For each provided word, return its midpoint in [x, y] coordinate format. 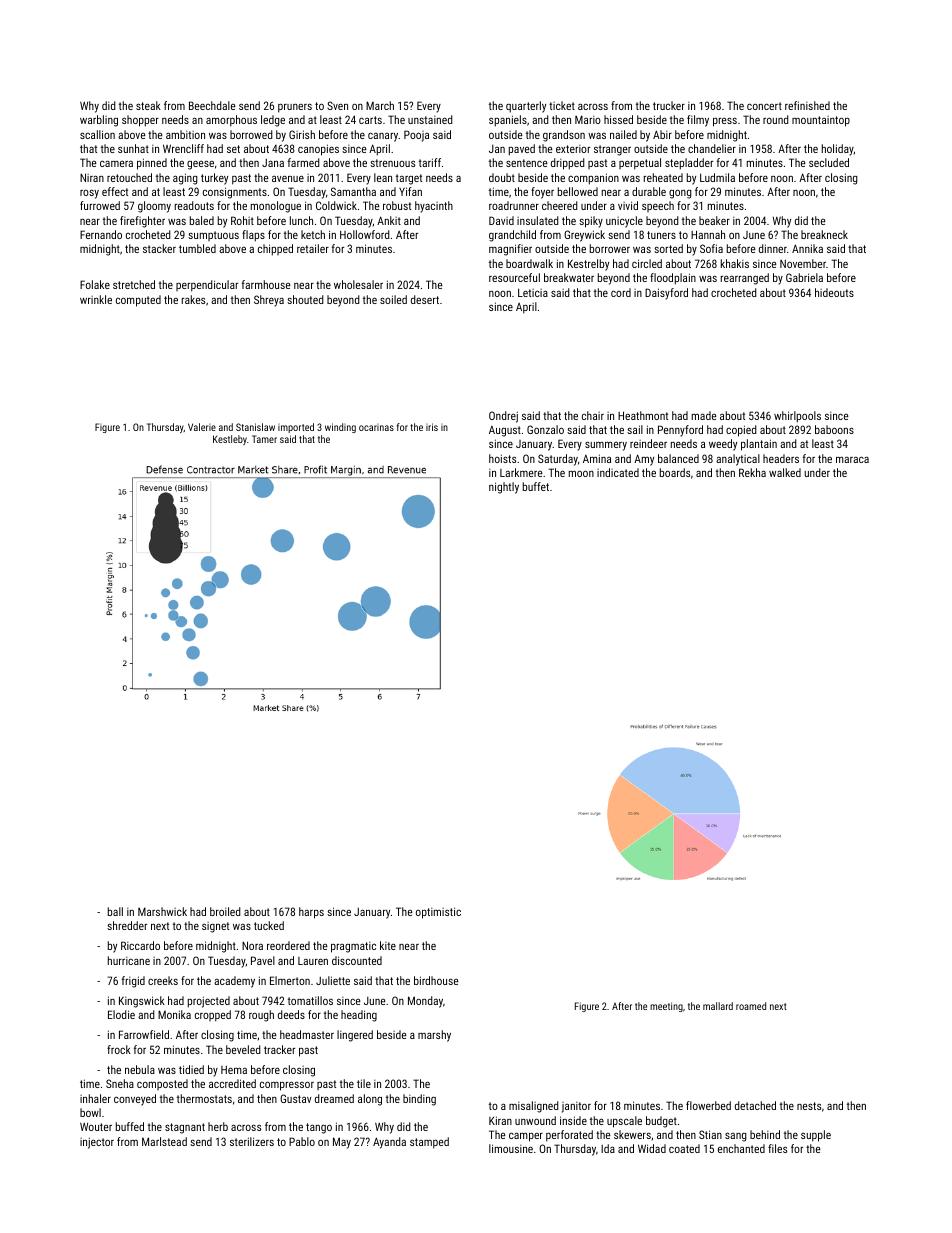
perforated [569, 1136]
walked [785, 472]
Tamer [264, 439]
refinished [807, 105]
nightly [504, 488]
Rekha [752, 472]
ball [115, 911]
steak [148, 105]
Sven [337, 105]
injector [97, 1143]
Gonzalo [545, 429]
